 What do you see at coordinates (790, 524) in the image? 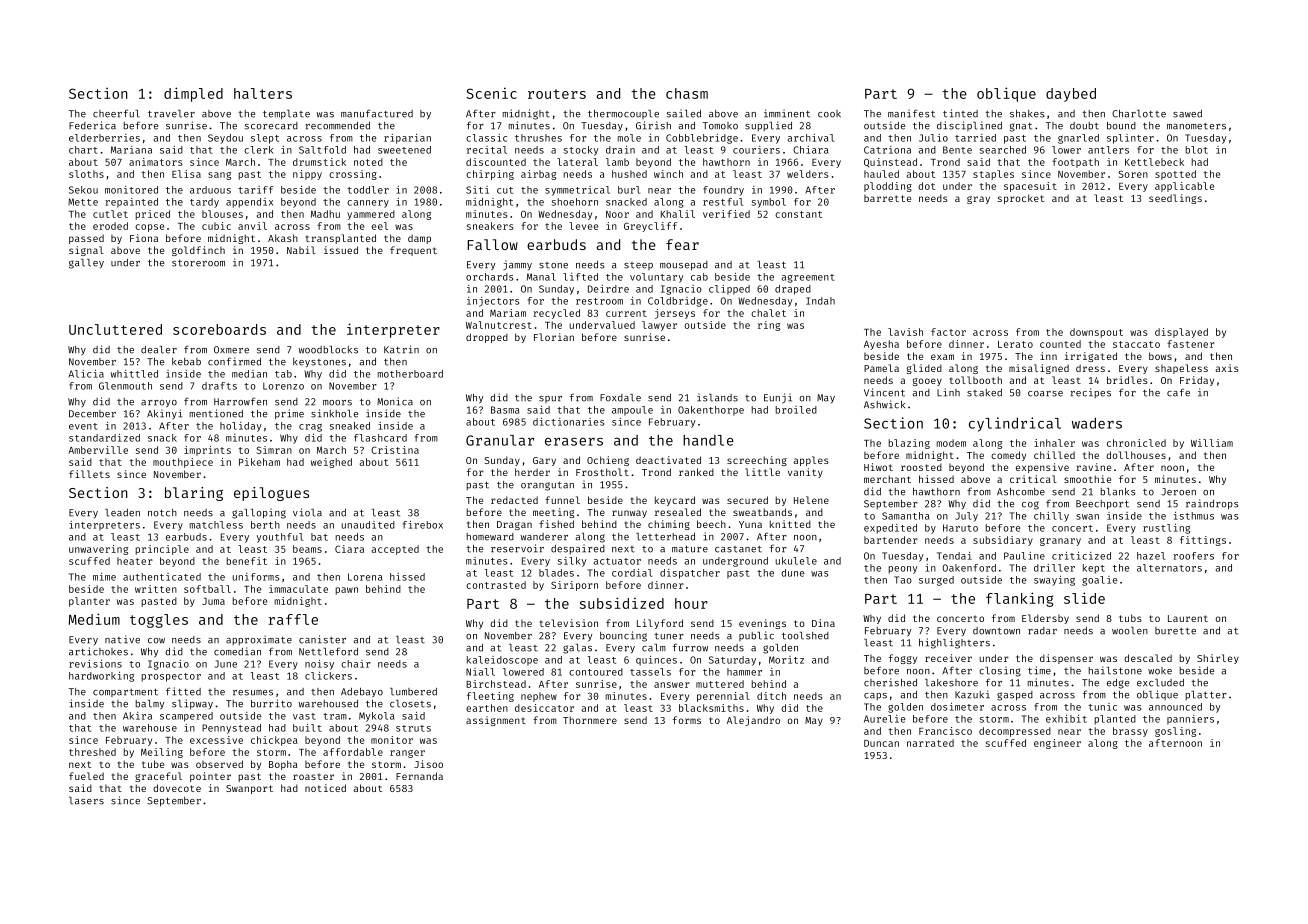
I see `knitted` at bounding box center [790, 524].
